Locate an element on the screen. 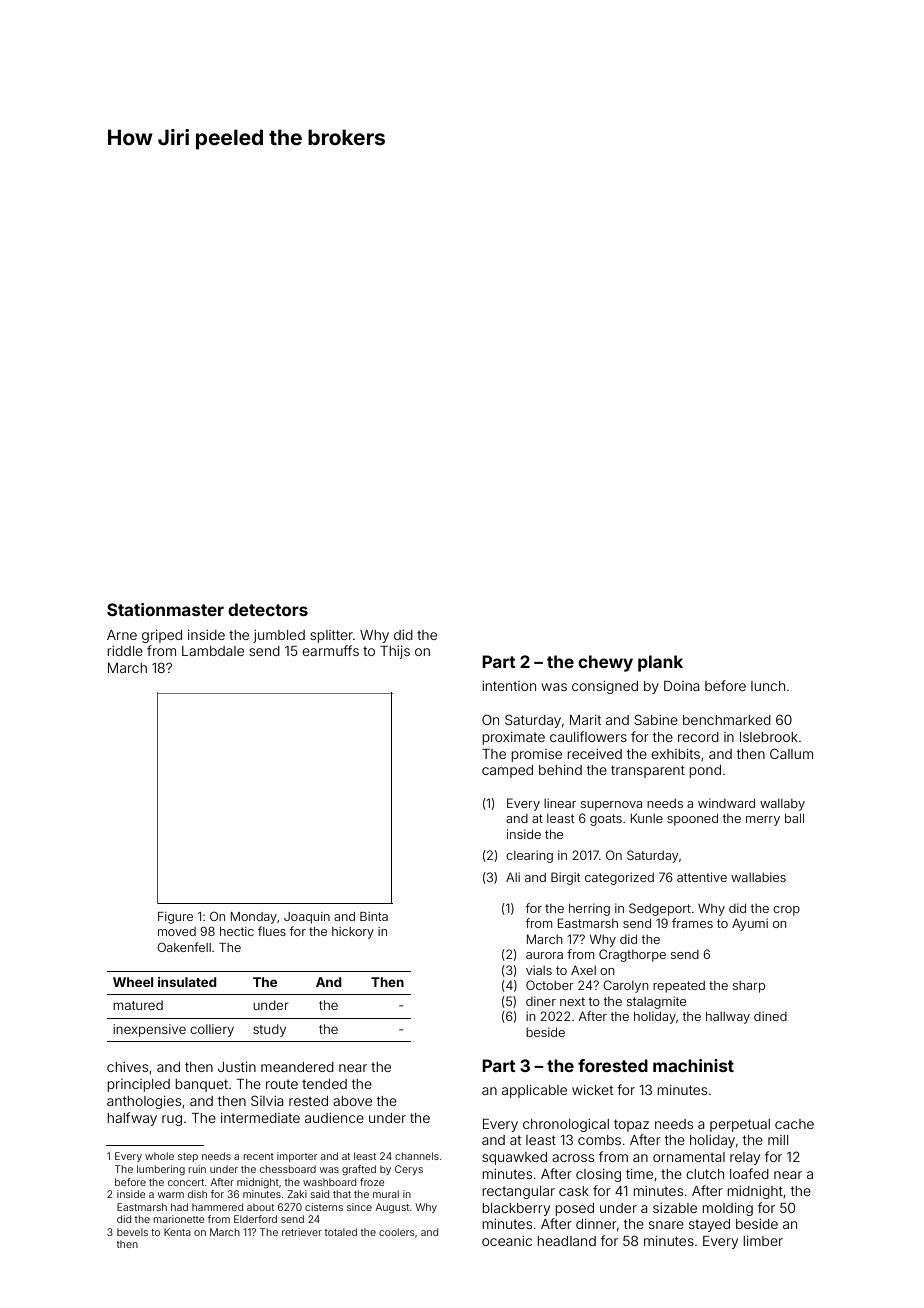  time is located at coordinates (639, 1174).
